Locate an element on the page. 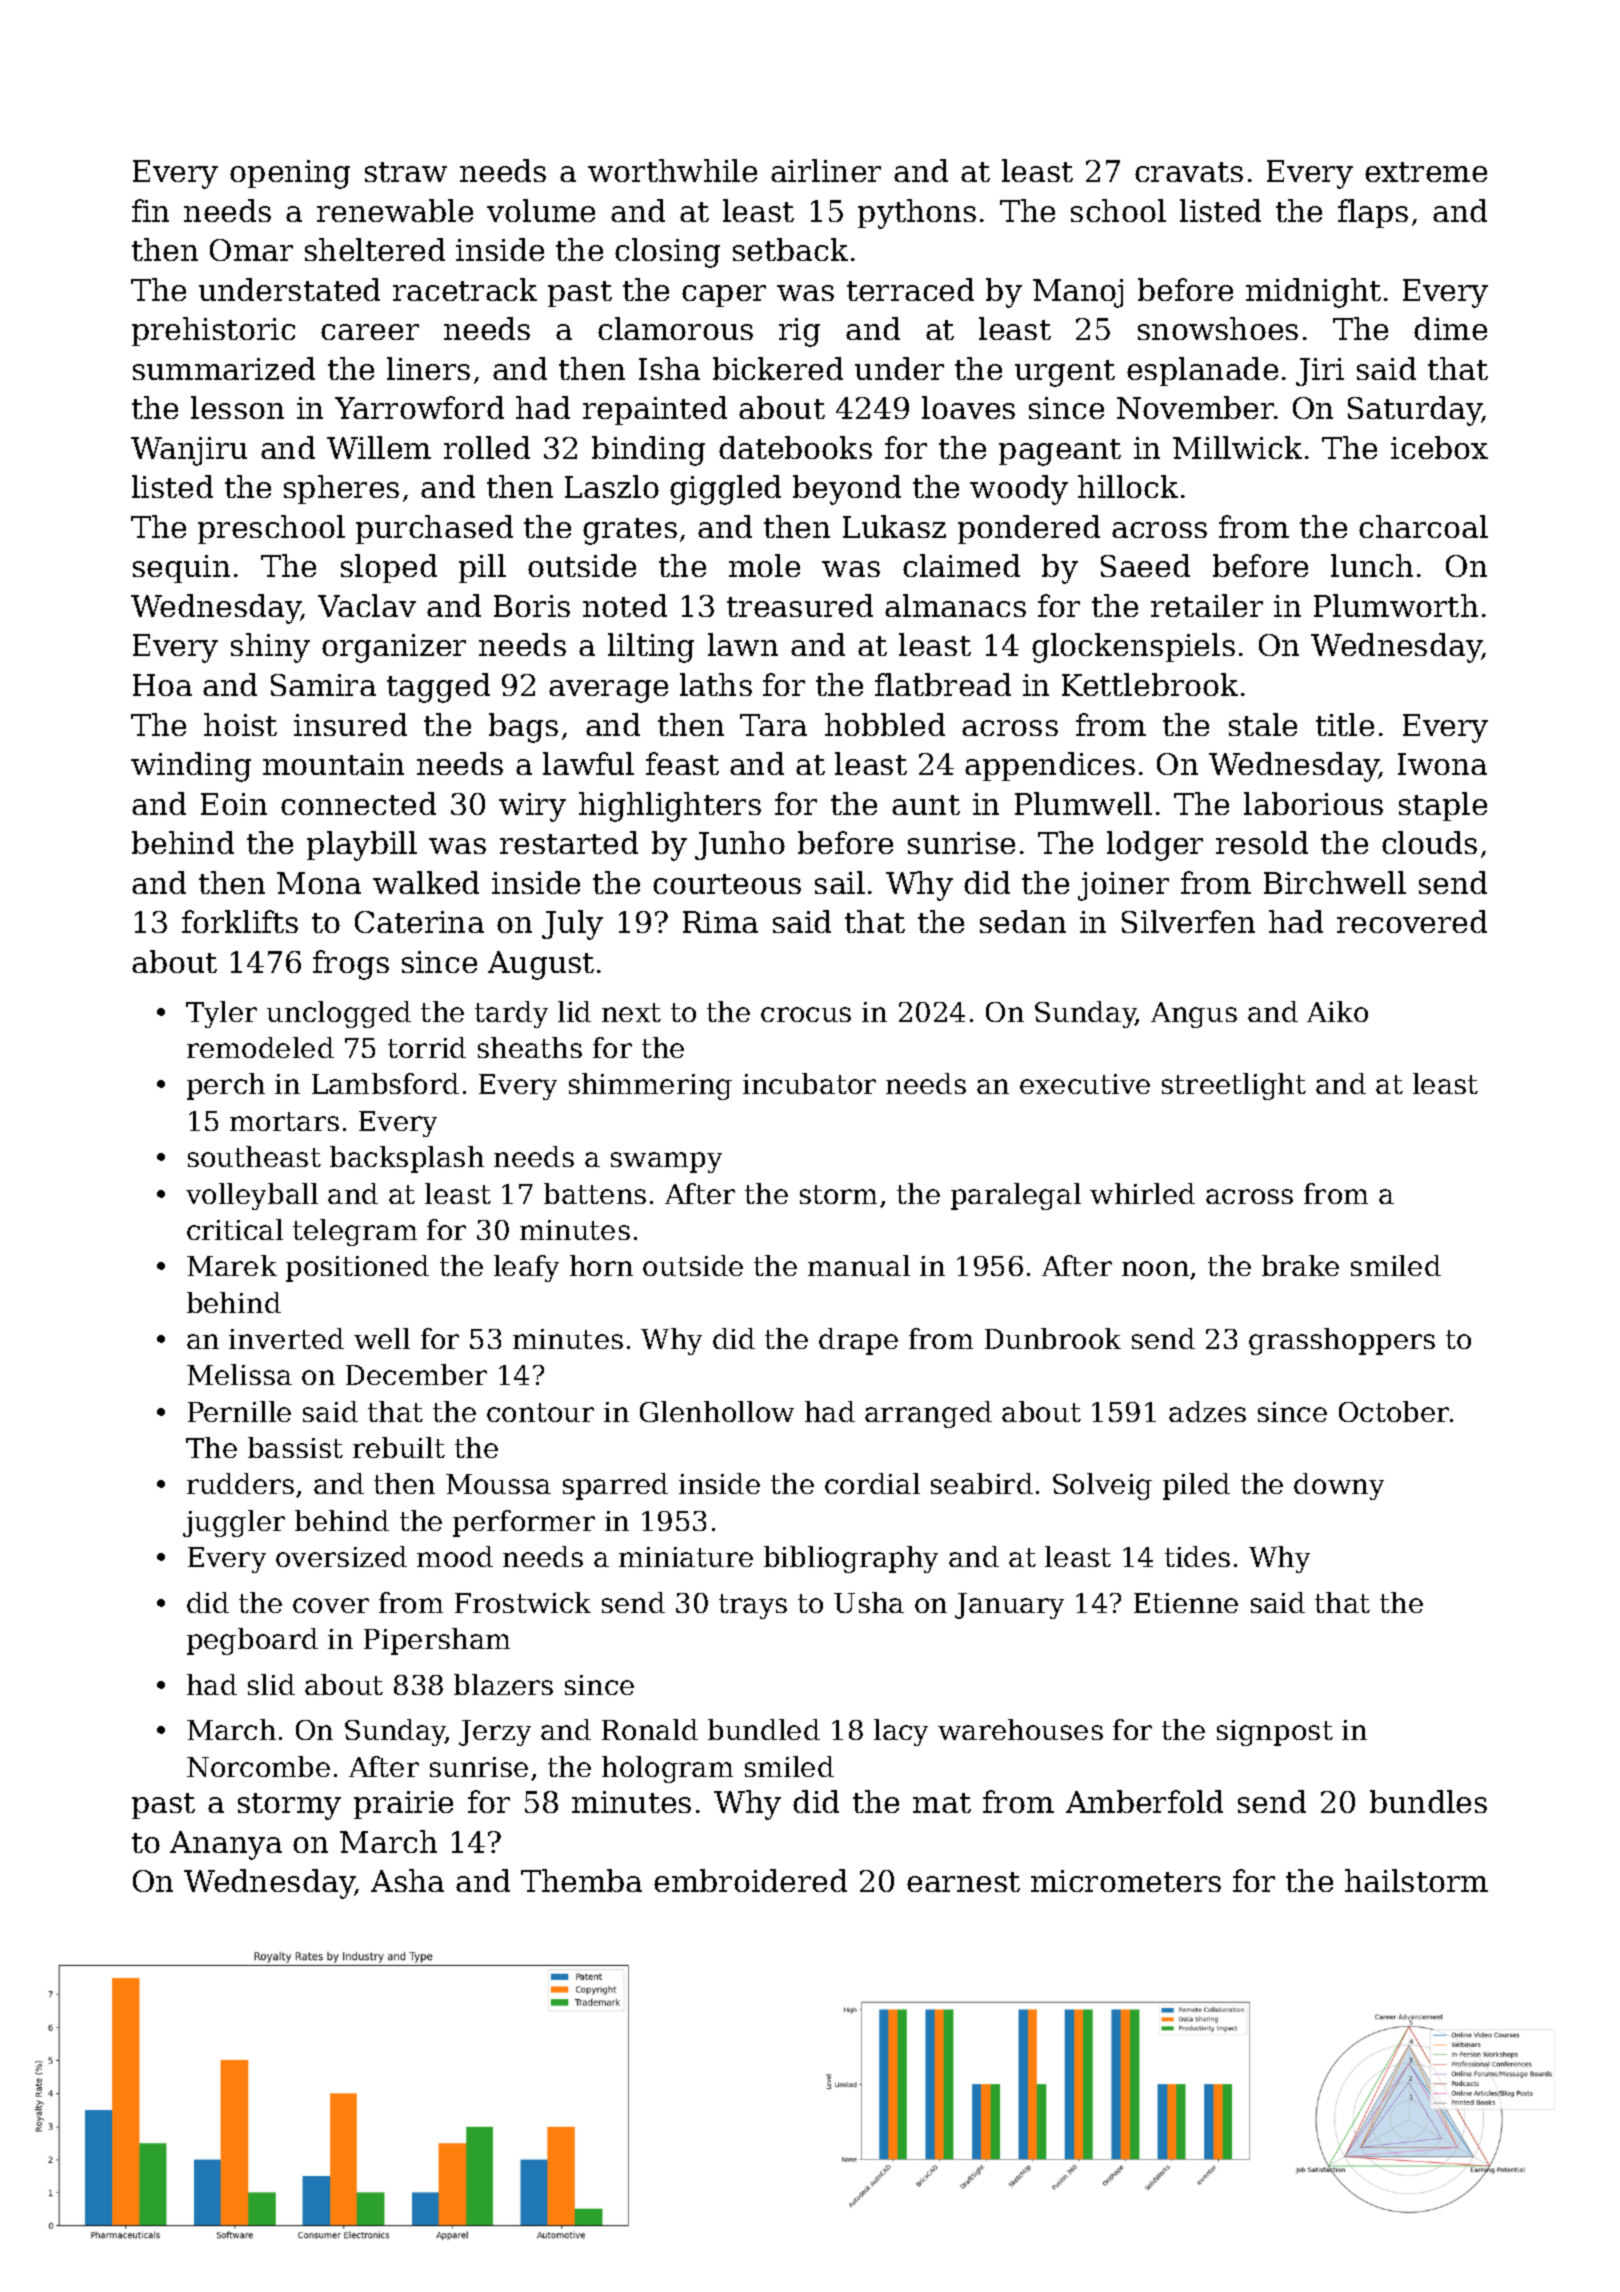 This page has width=1620, height=2292. streetlight is located at coordinates (1234, 1086).
